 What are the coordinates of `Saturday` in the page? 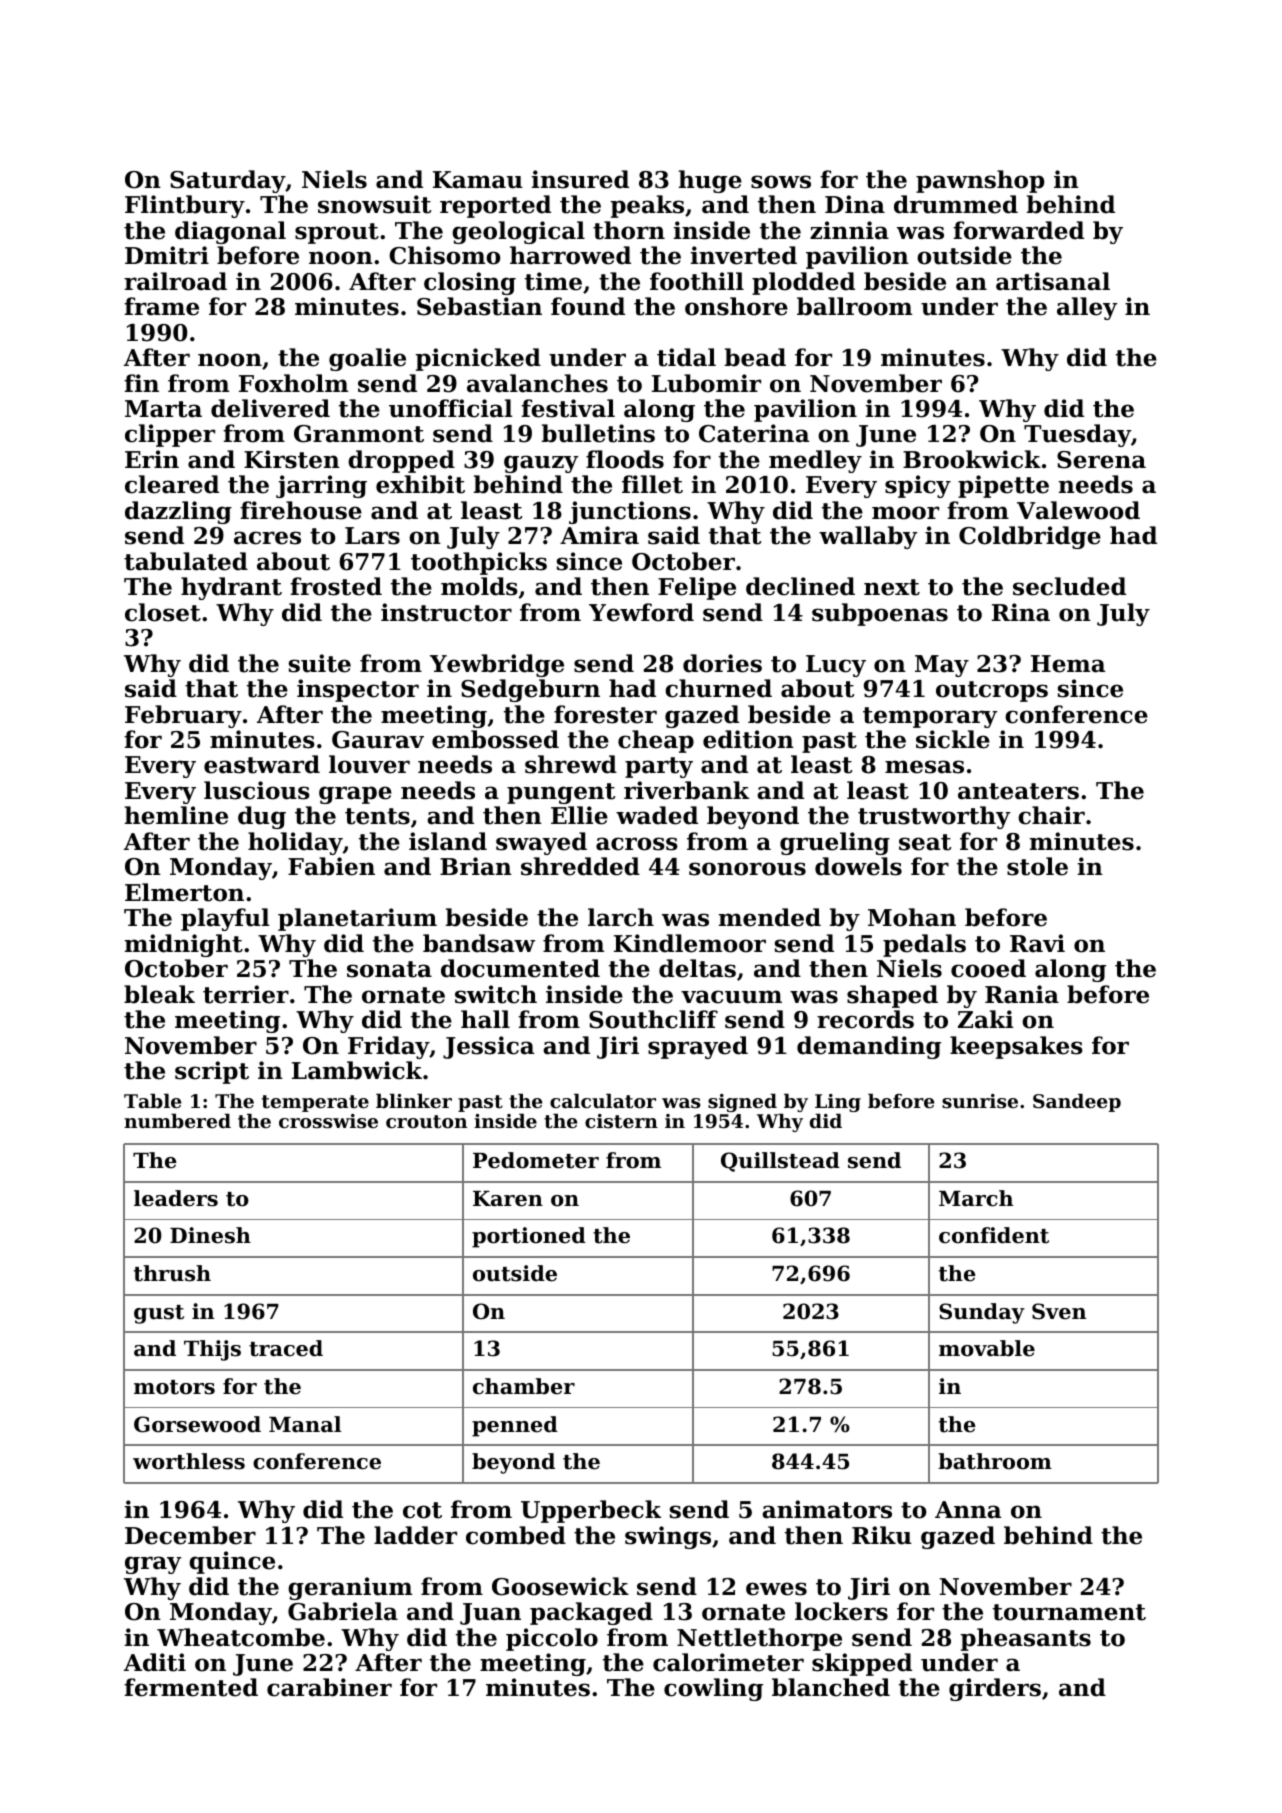 It's located at (228, 181).
